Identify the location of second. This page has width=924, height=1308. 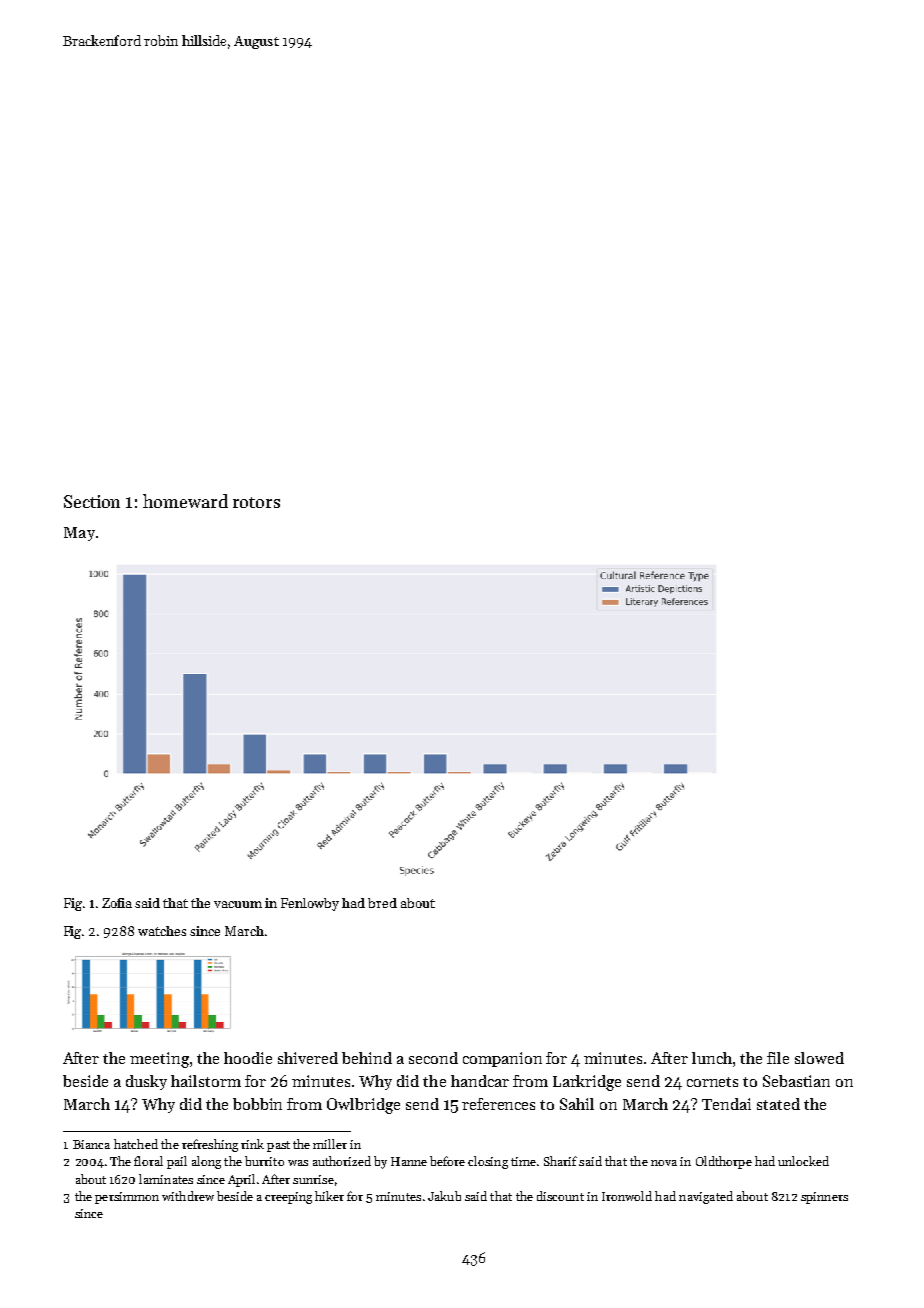
(433, 1058).
